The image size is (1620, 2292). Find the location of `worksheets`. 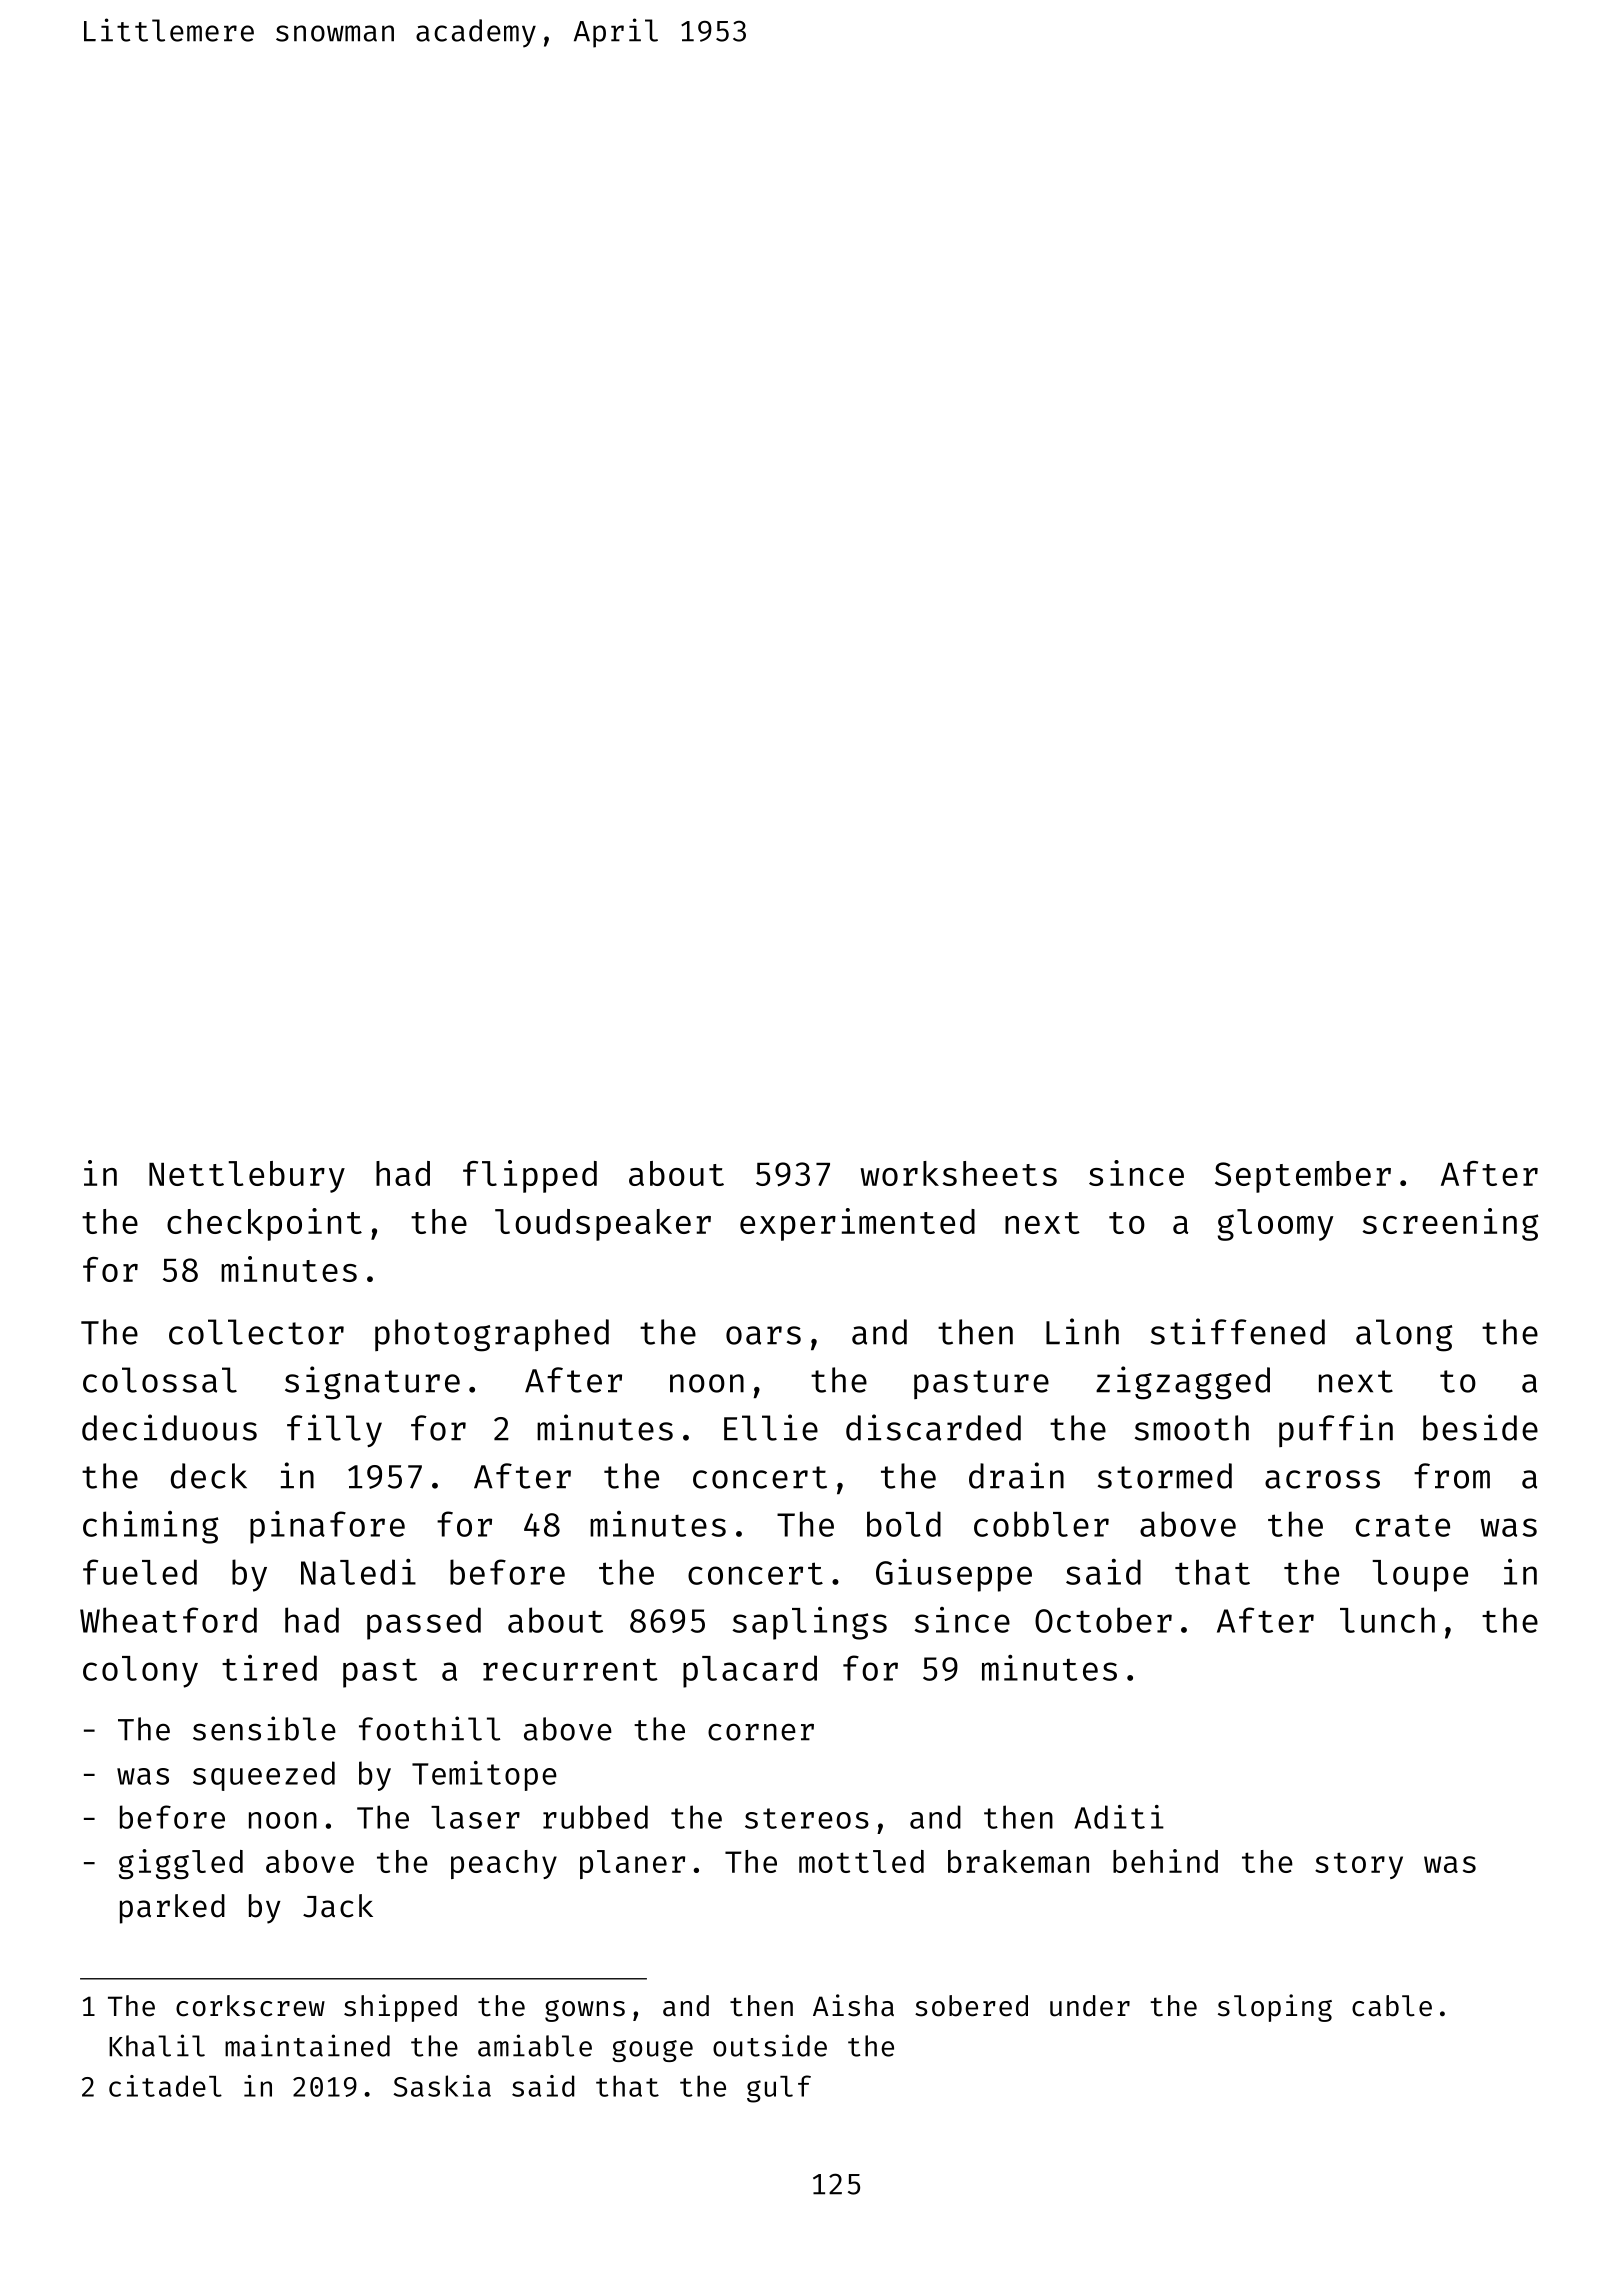

worksheets is located at coordinates (958, 1173).
